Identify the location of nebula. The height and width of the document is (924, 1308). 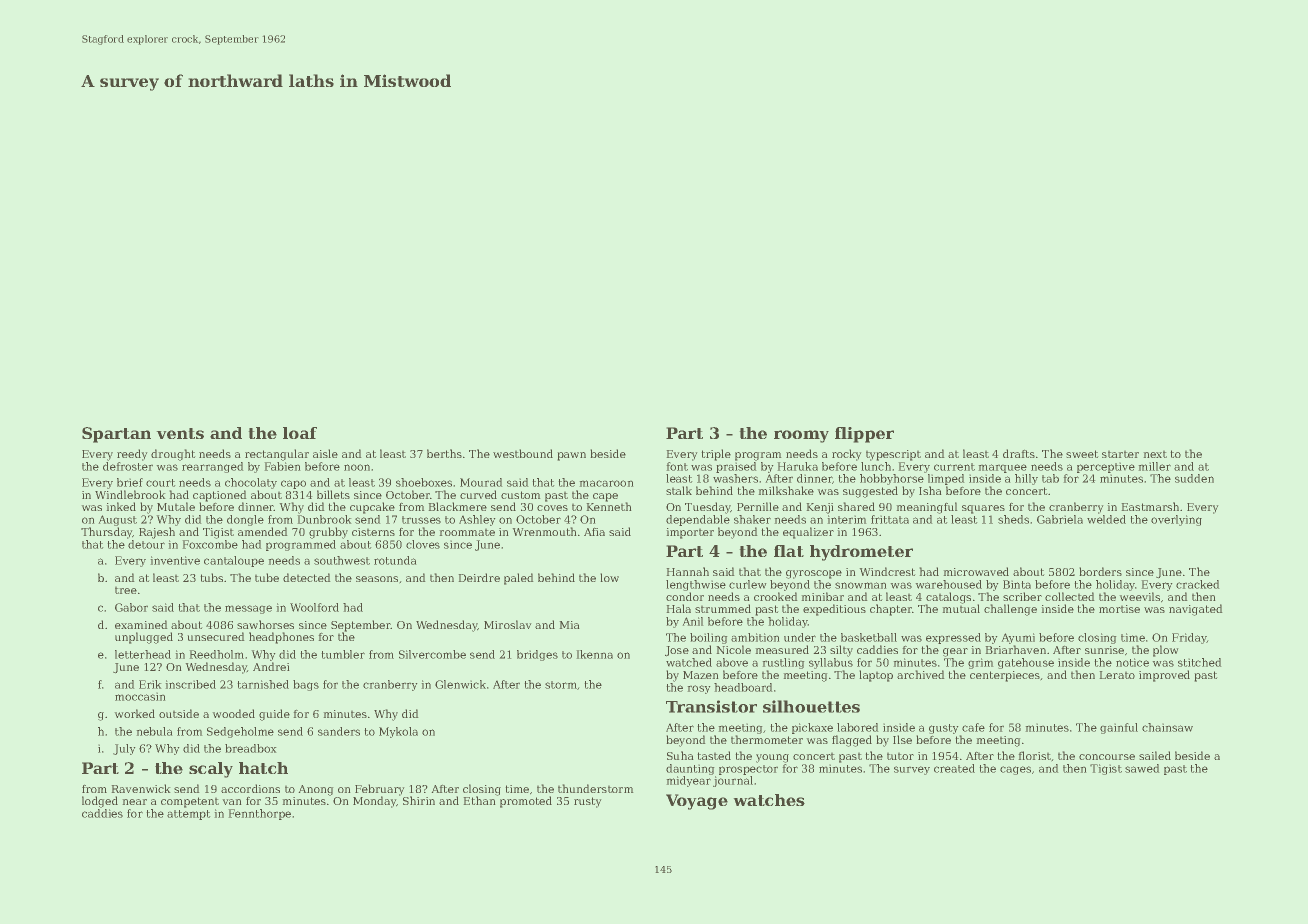
(154, 731).
